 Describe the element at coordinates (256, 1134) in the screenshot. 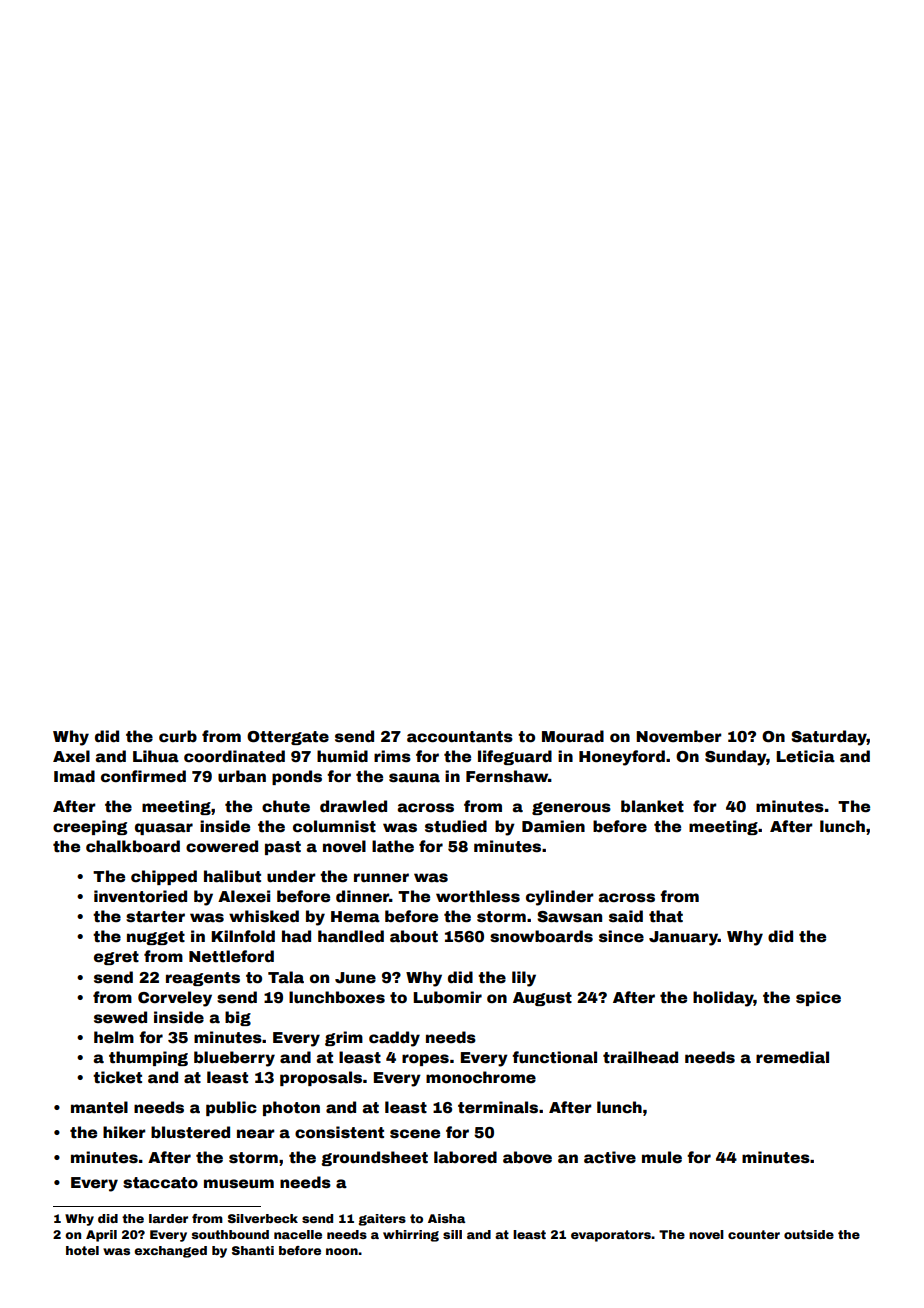

I see `near` at that location.
